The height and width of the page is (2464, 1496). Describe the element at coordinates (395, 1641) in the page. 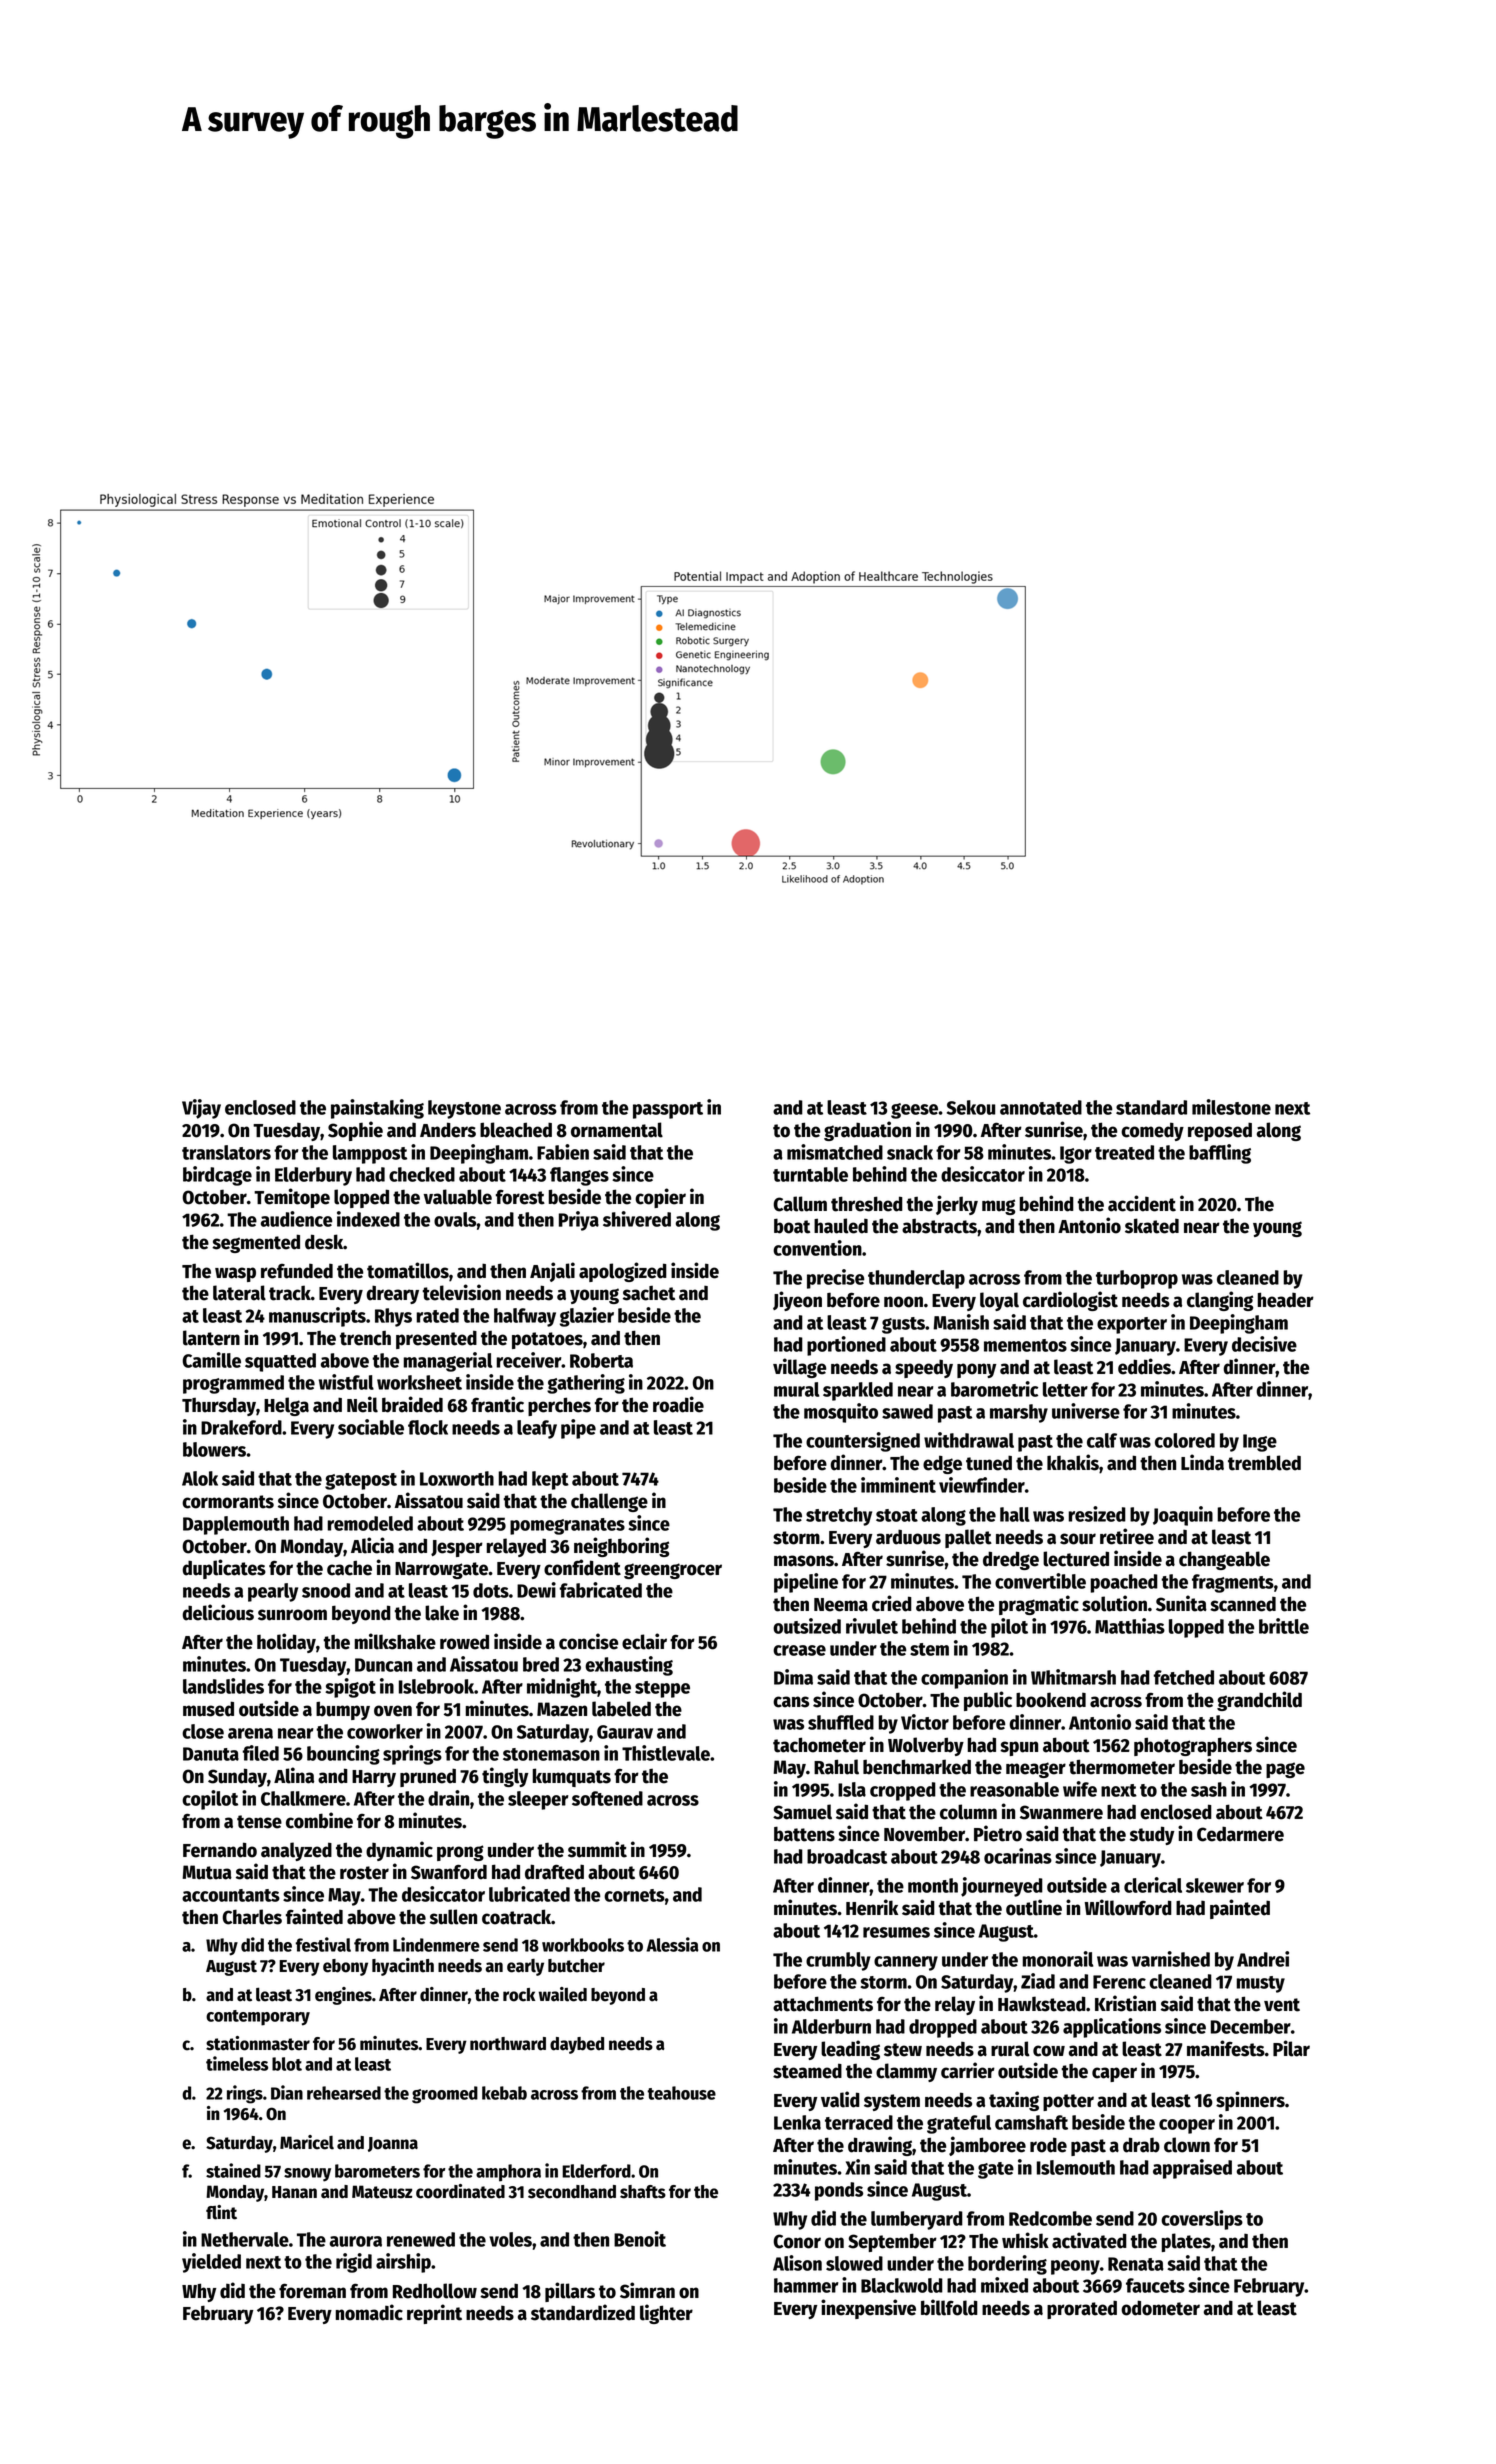

I see `milkshake` at that location.
